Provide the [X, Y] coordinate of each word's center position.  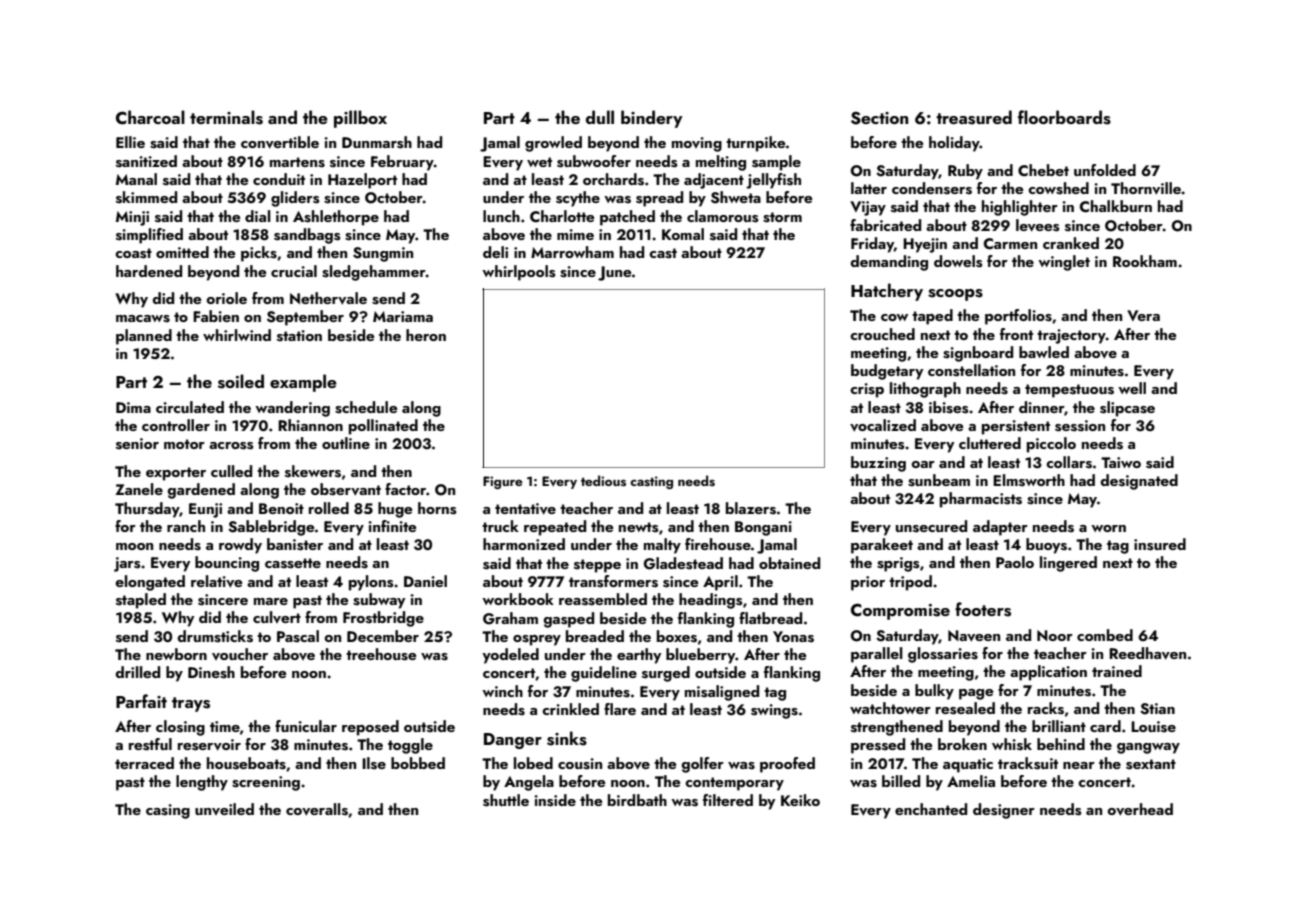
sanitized [146, 161]
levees [1037, 225]
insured [1160, 544]
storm [782, 217]
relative [217, 581]
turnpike [756, 144]
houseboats [246, 763]
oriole [226, 298]
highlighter [1020, 208]
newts [638, 527]
